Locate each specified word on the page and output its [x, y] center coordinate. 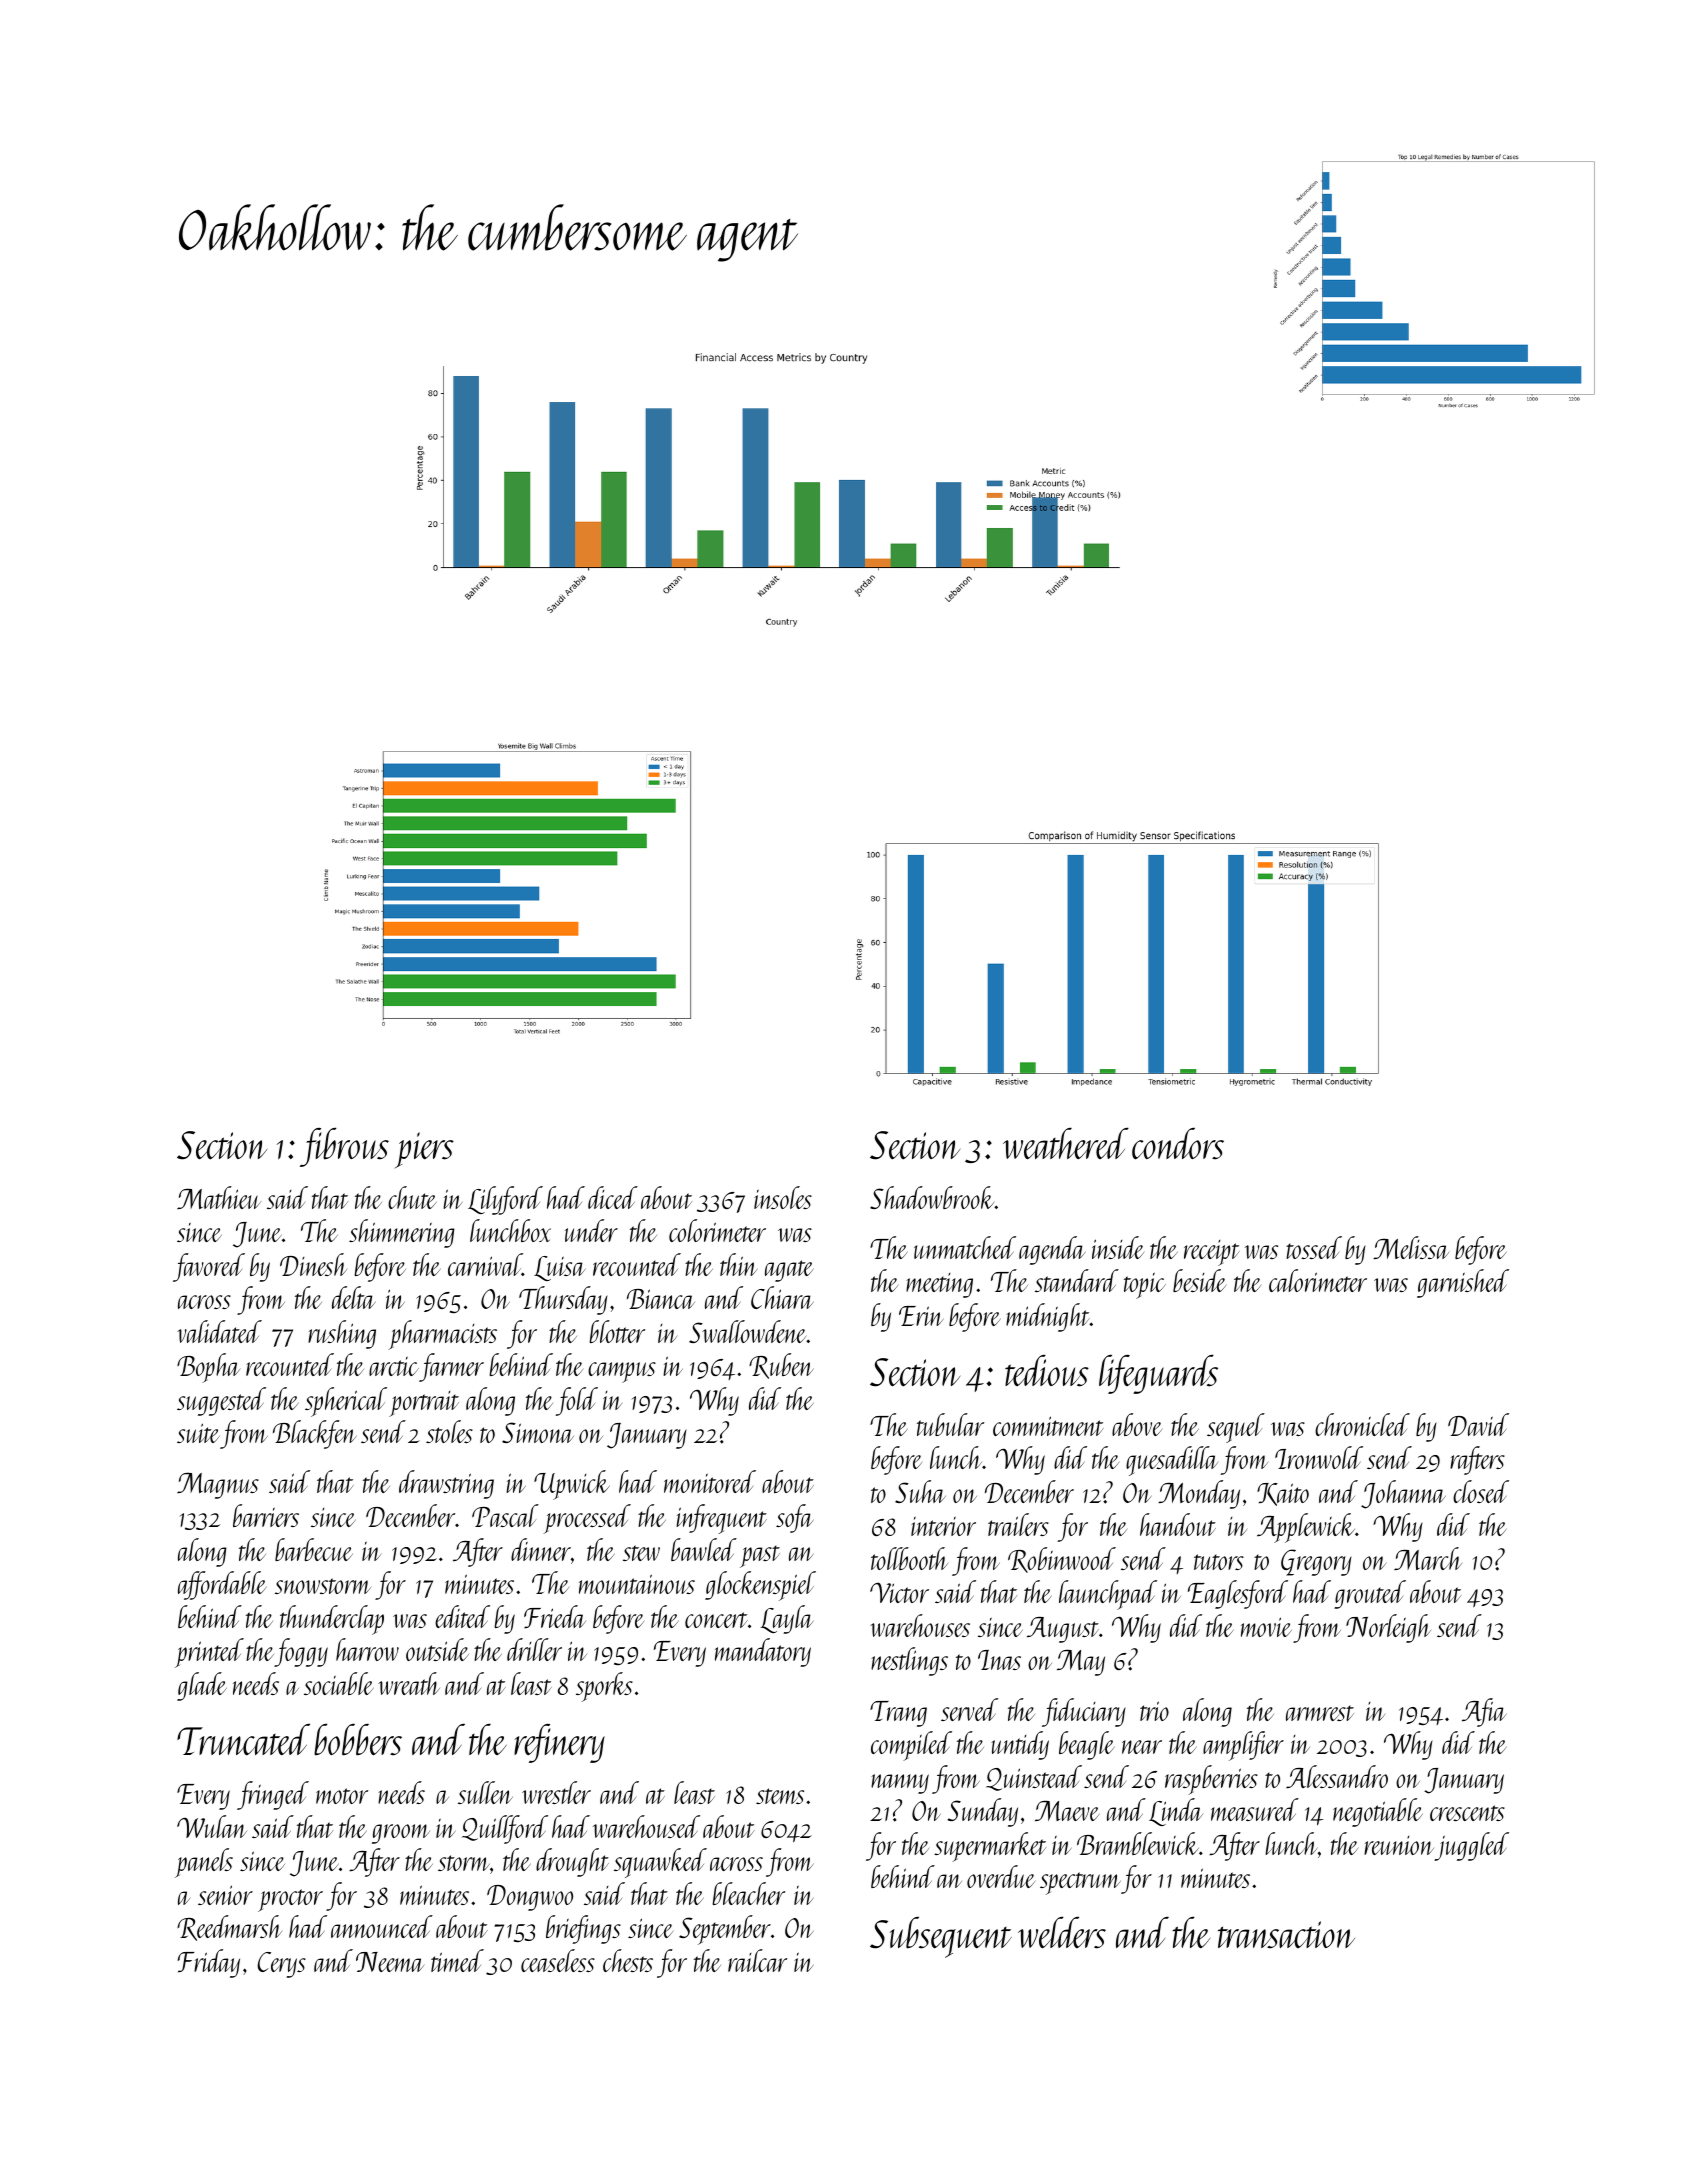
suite [198, 1433]
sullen [485, 1792]
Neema [390, 1962]
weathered [1066, 1144]
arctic [394, 1366]
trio [1154, 1711]
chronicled [1362, 1424]
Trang [898, 1714]
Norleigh [1388, 1628]
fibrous [344, 1147]
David [1478, 1424]
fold [576, 1401]
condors [1178, 1144]
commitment [1048, 1426]
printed [209, 1653]
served [969, 1709]
